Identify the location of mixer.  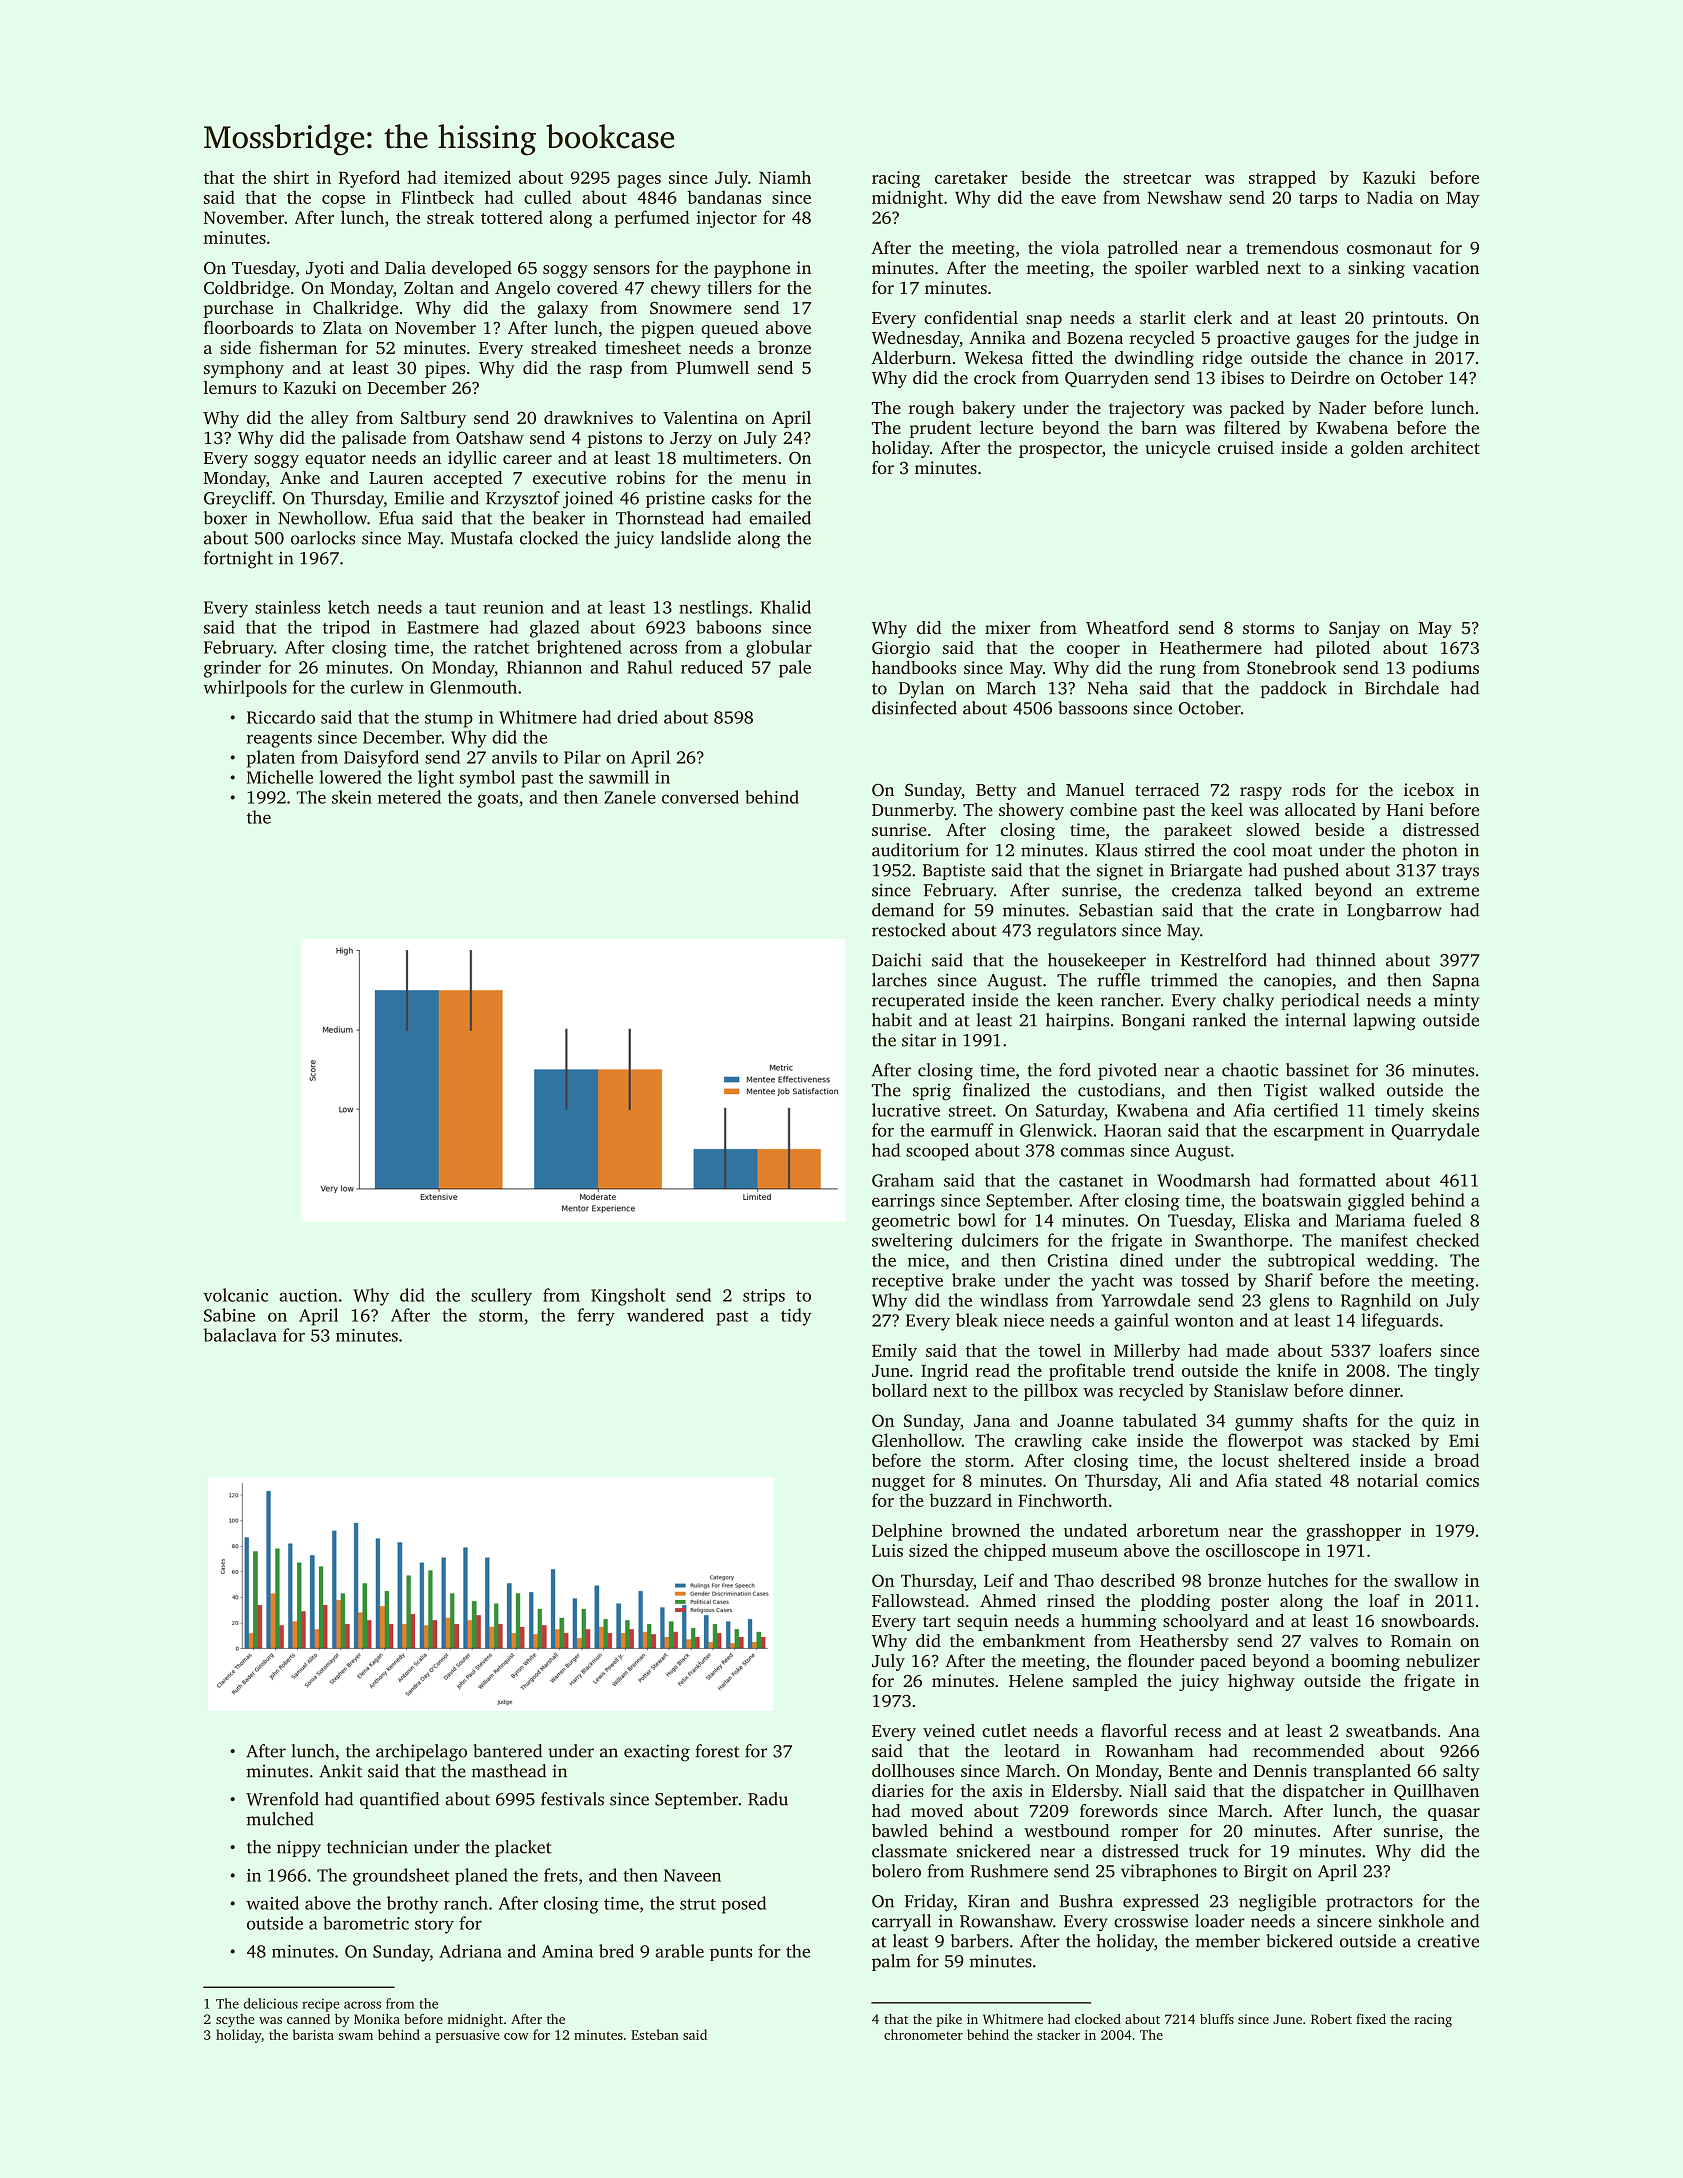
(1007, 627).
